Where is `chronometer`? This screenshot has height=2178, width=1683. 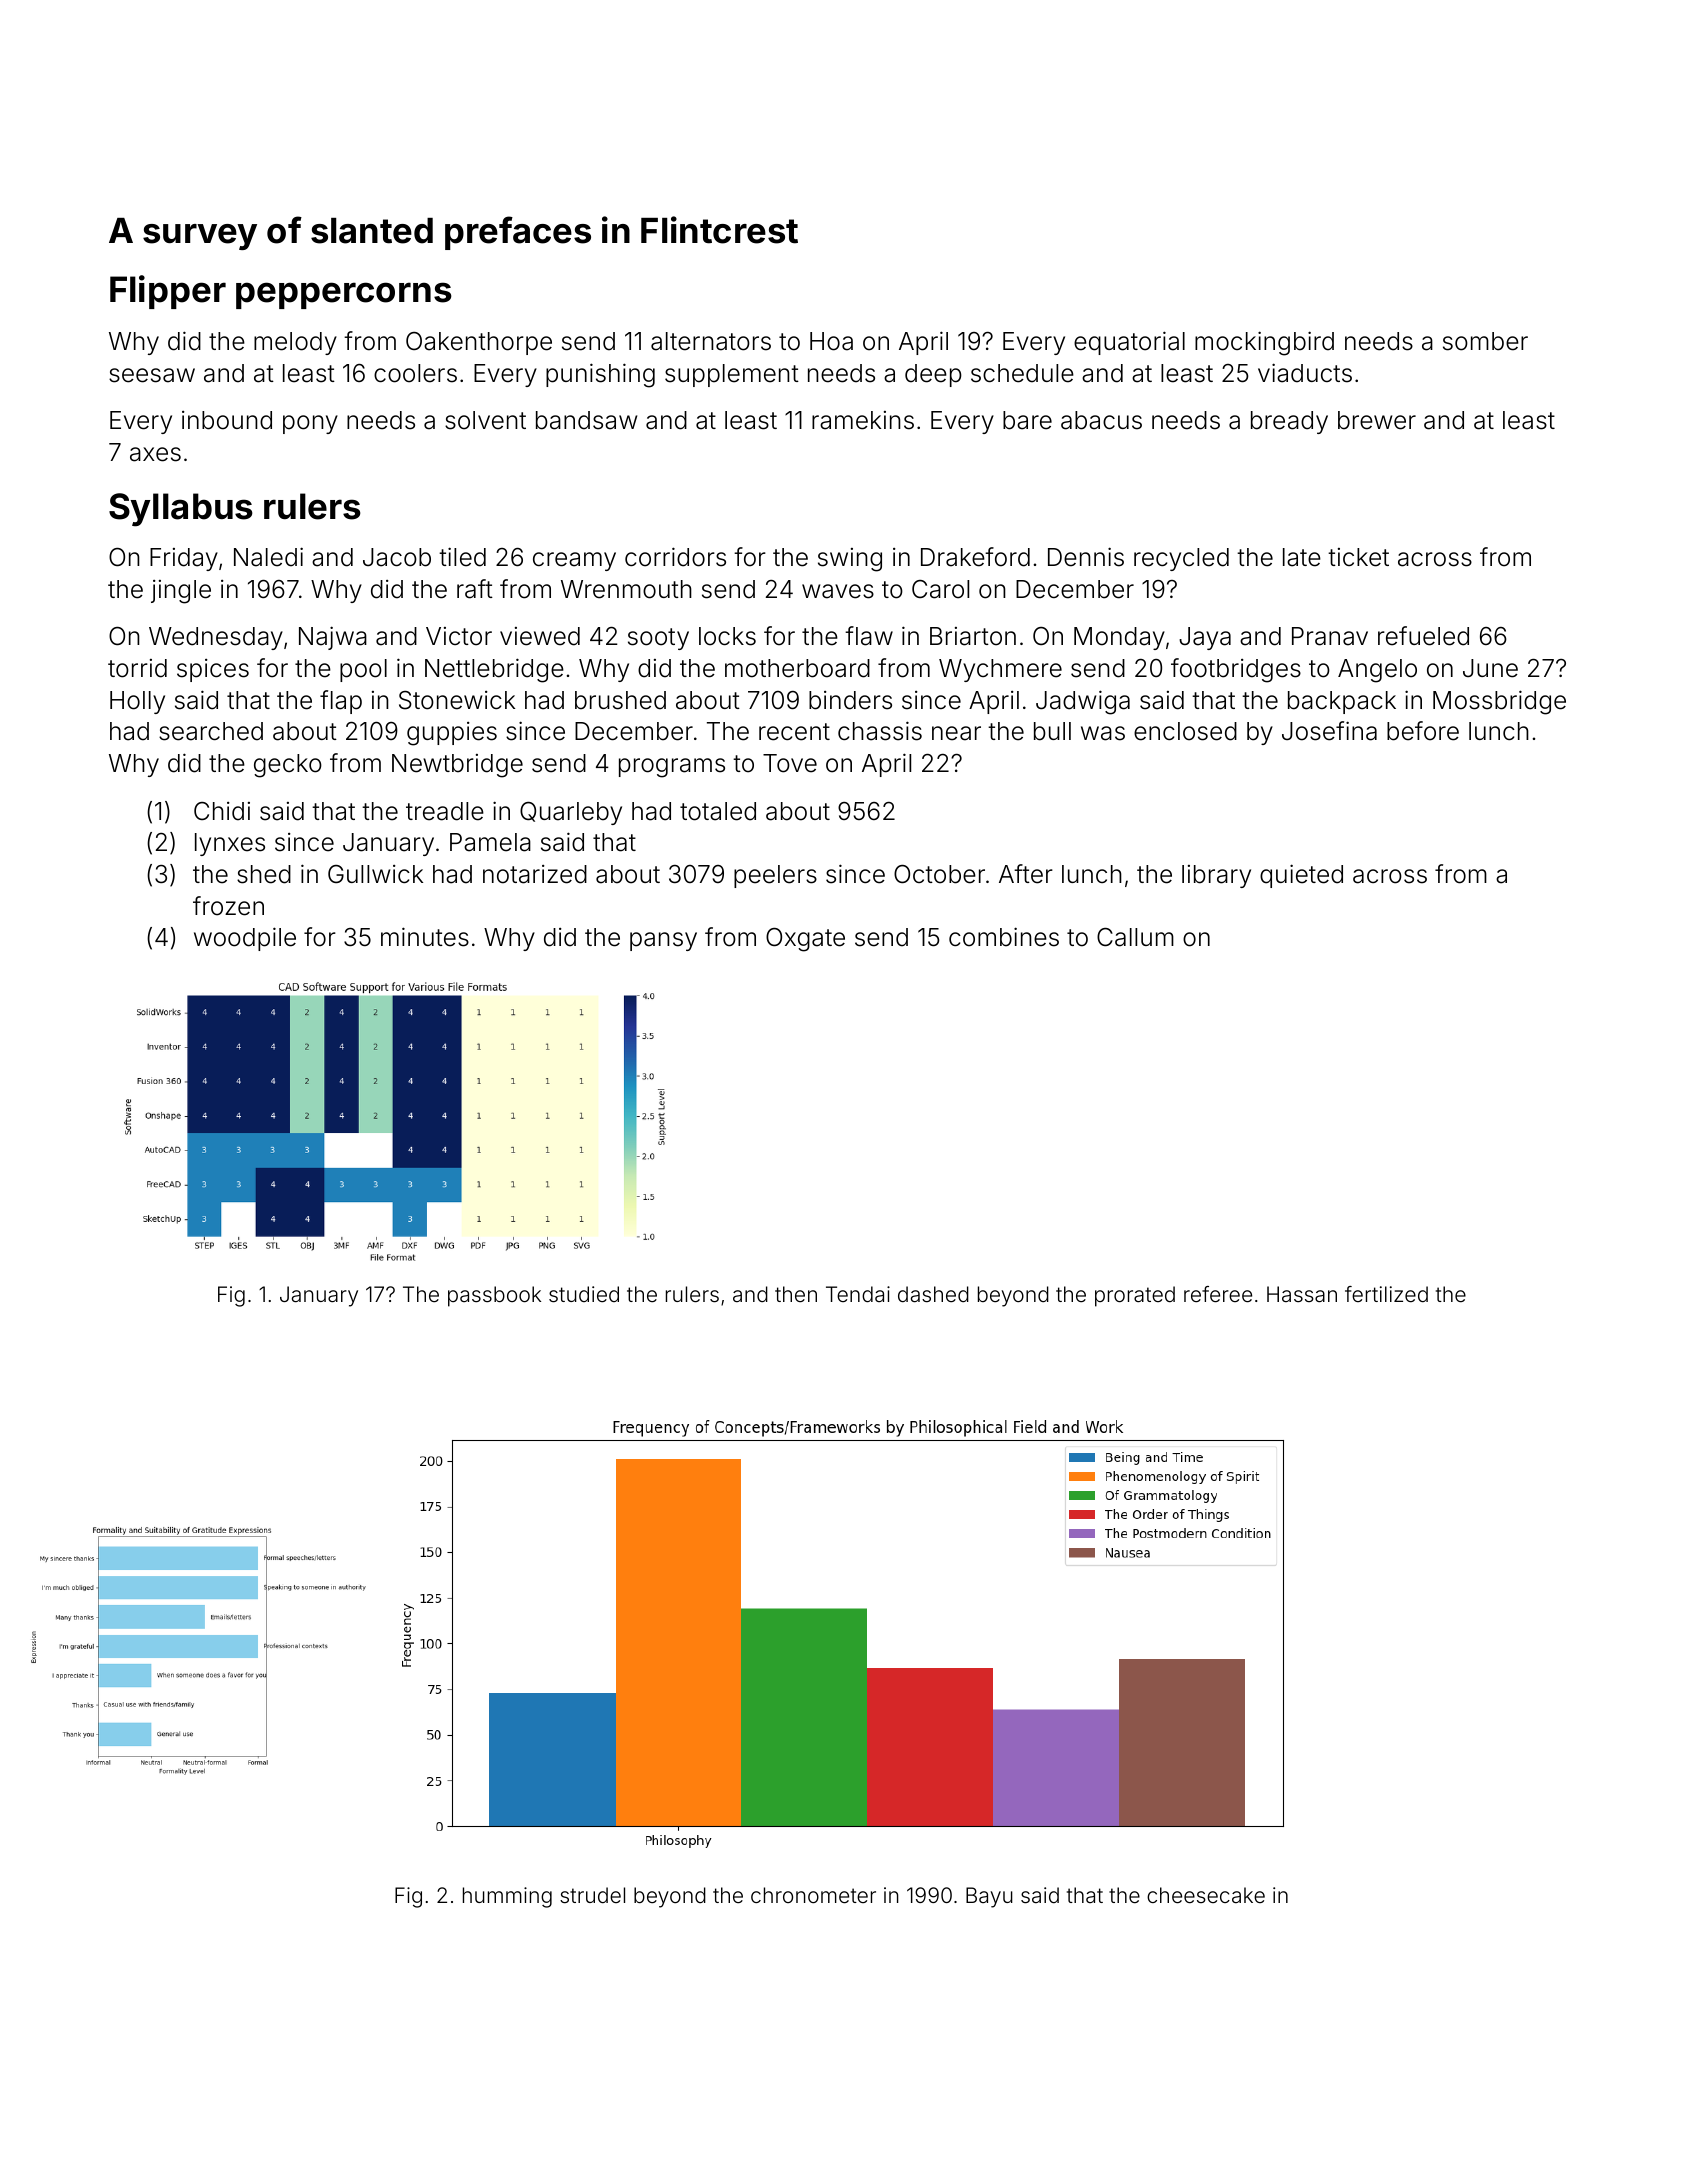 chronometer is located at coordinates (813, 1895).
